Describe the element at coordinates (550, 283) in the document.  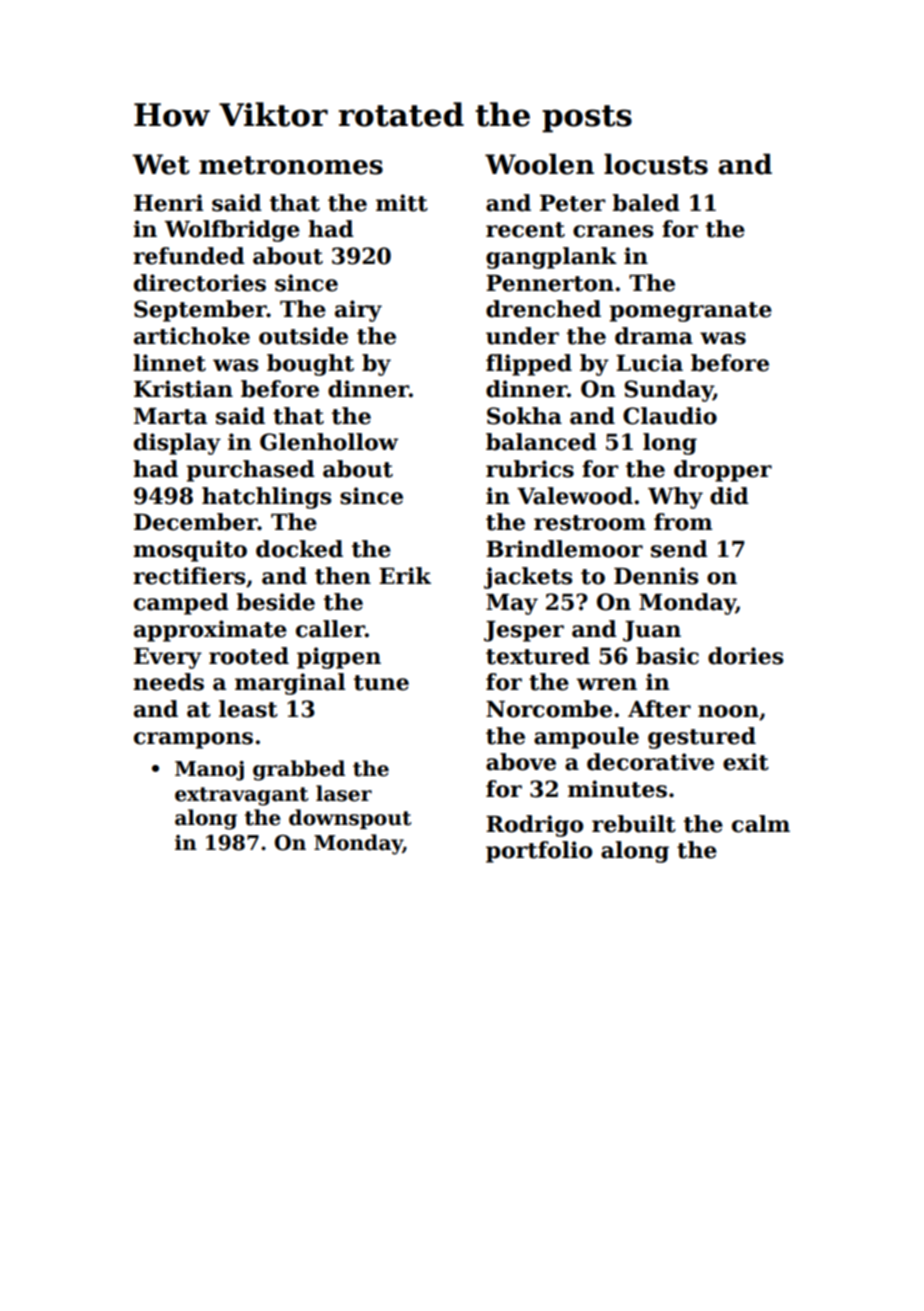
I see `Pennerton` at that location.
